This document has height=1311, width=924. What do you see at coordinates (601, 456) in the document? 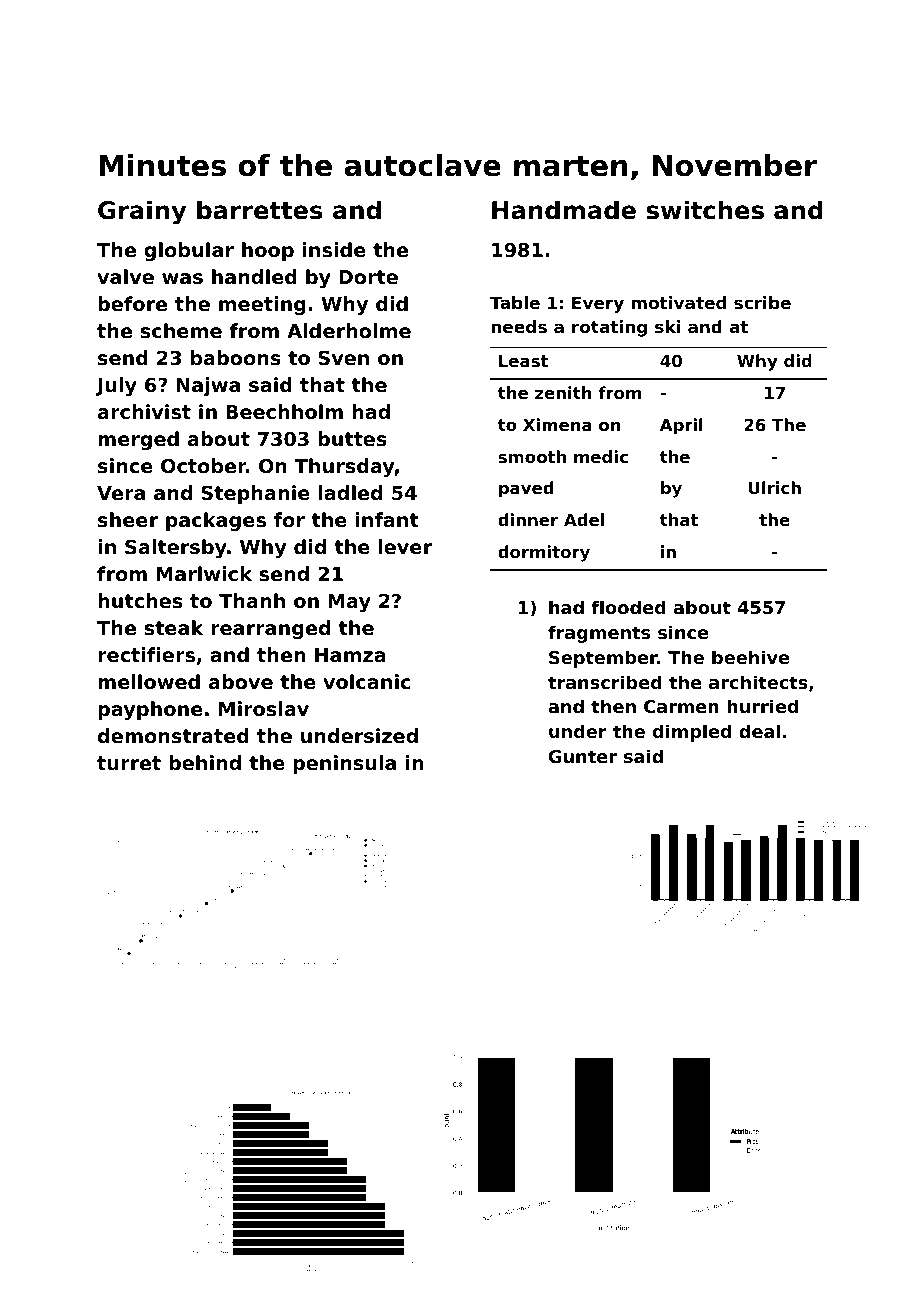
I see `medic` at bounding box center [601, 456].
